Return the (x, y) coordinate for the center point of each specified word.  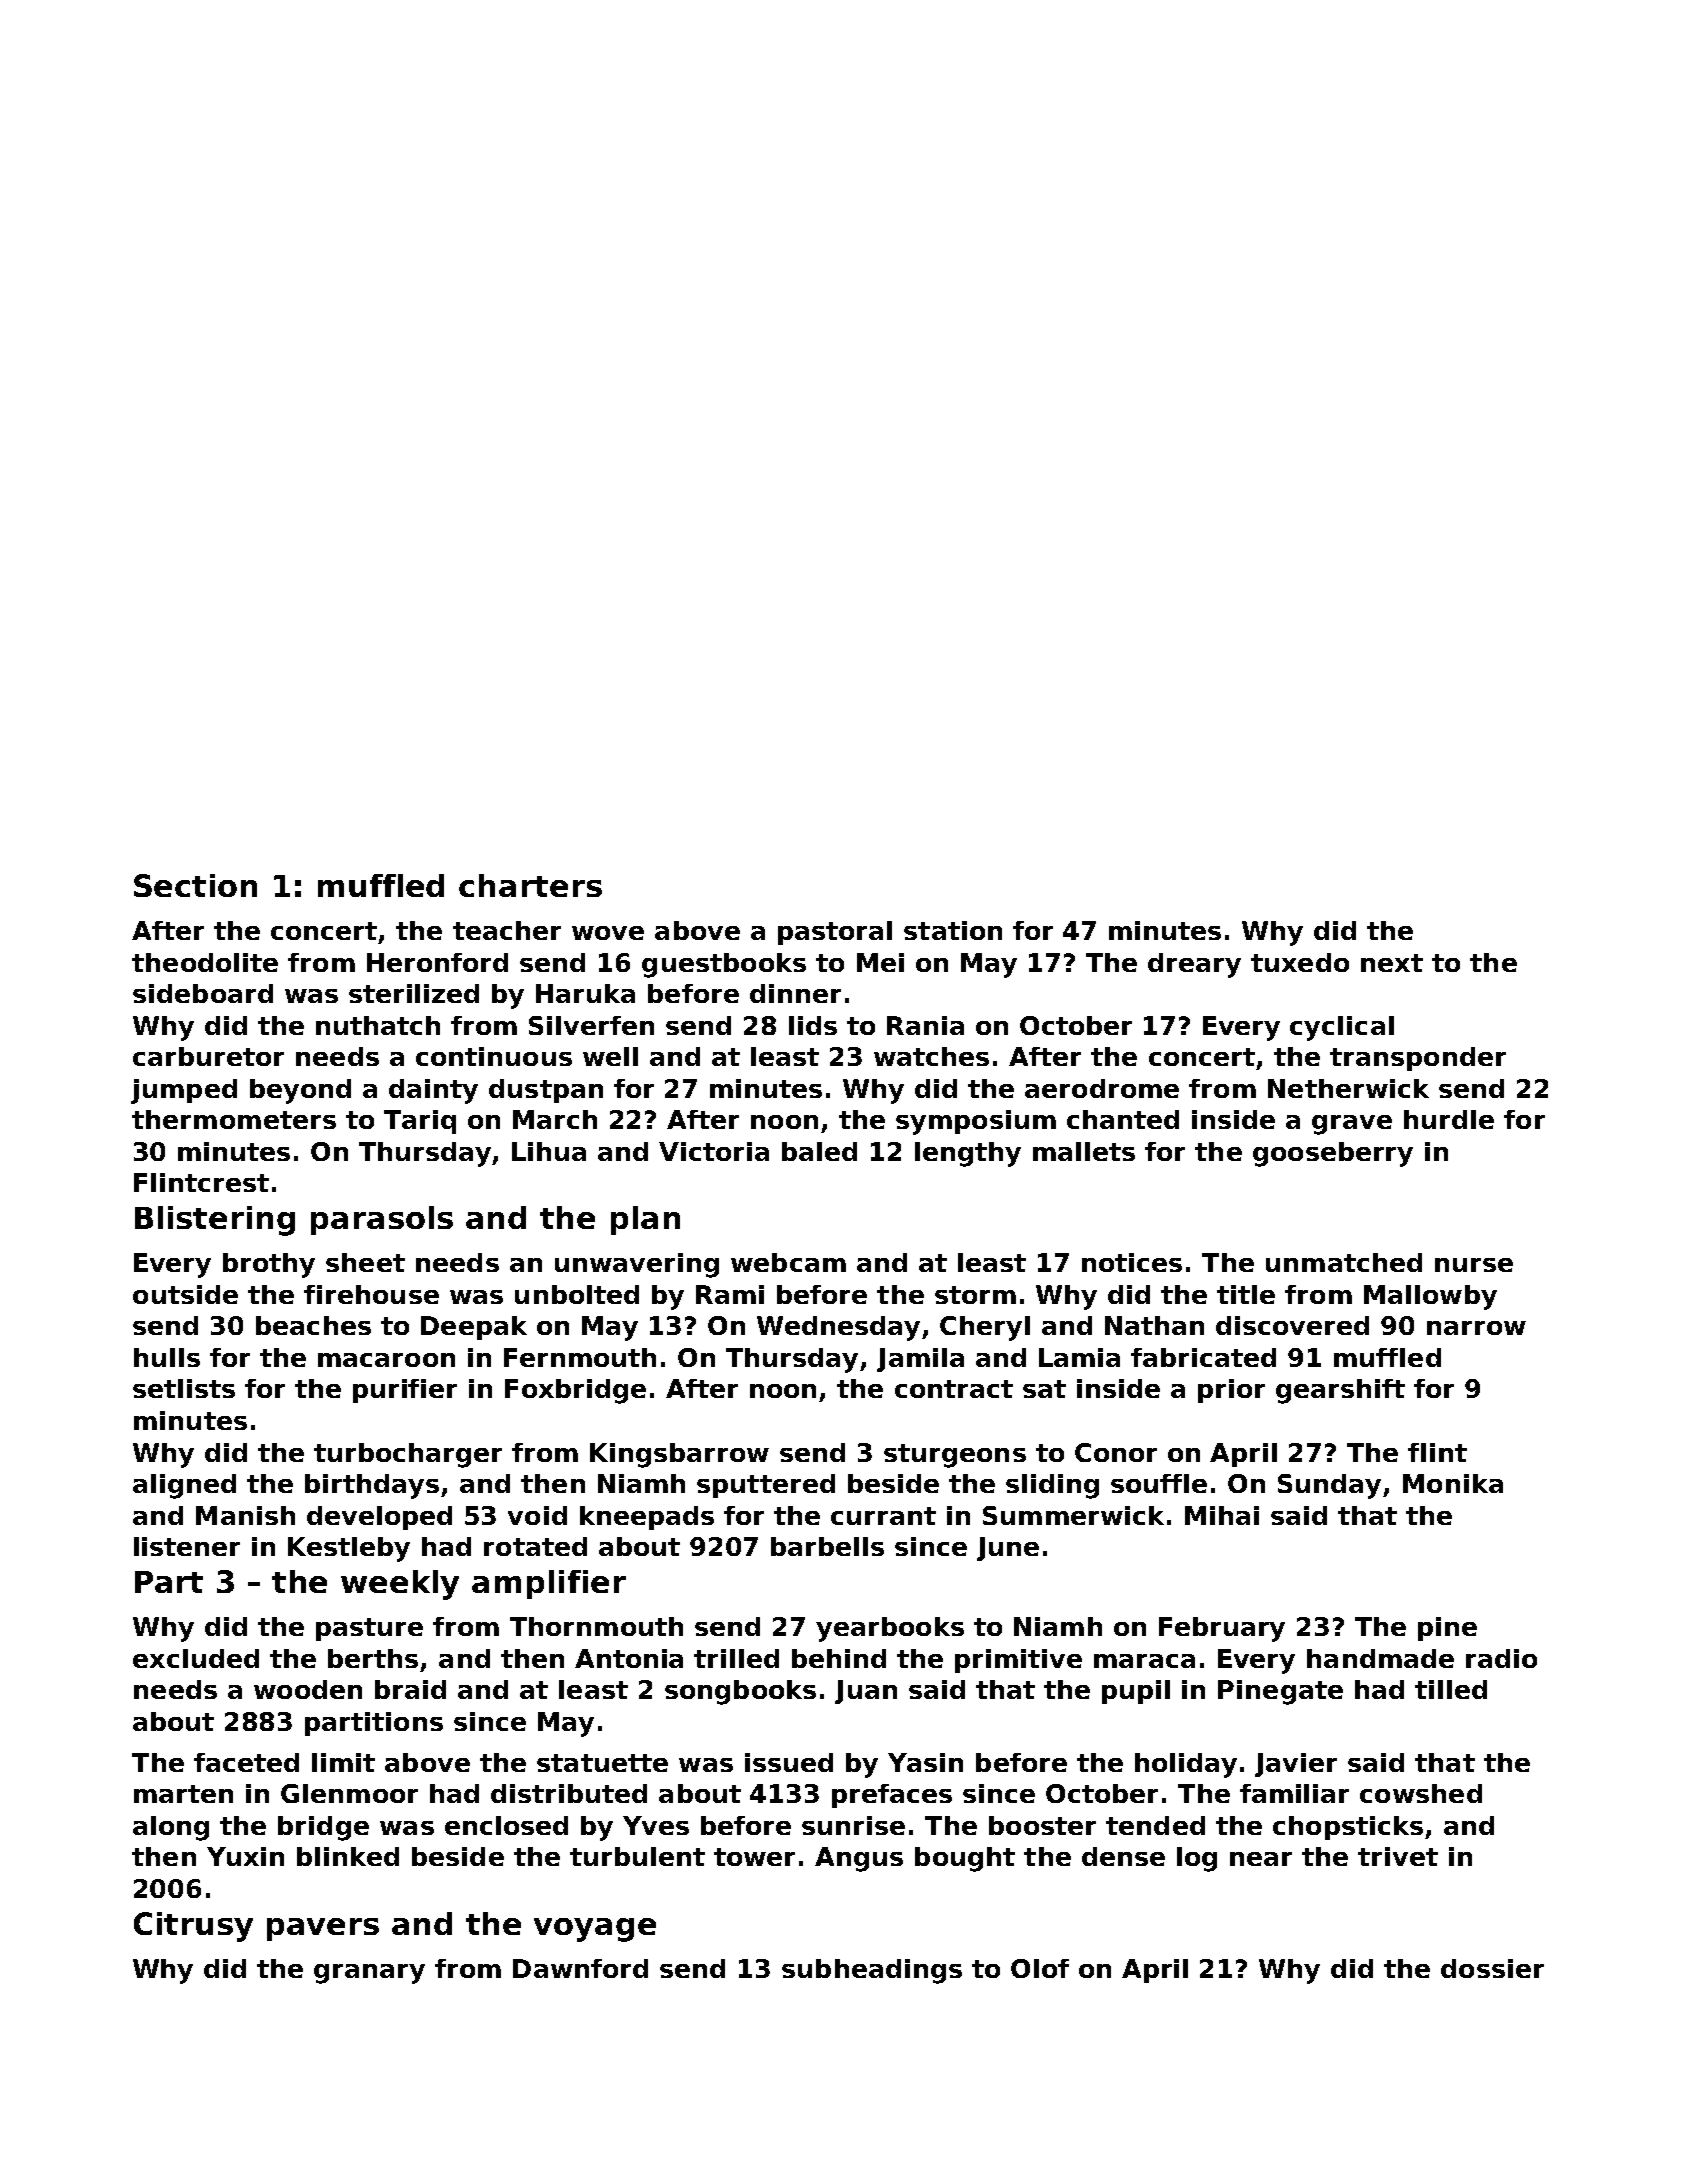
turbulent (637, 1856)
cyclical (1342, 1028)
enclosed (506, 1825)
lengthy (968, 1154)
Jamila (920, 1360)
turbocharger (408, 1455)
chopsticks (1348, 1828)
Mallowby (1430, 1297)
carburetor (208, 1056)
